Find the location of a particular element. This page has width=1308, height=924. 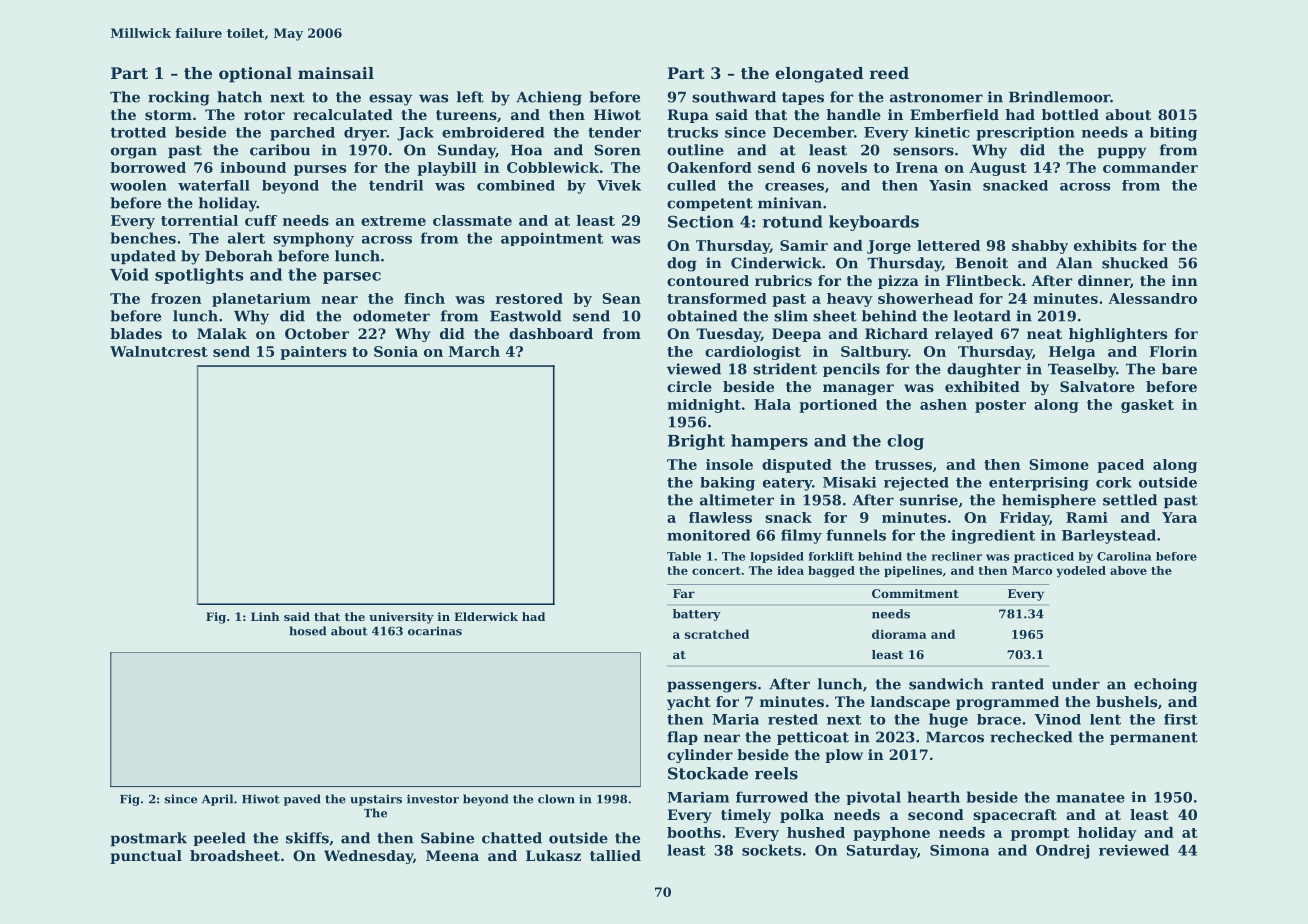

inbound is located at coordinates (253, 167).
